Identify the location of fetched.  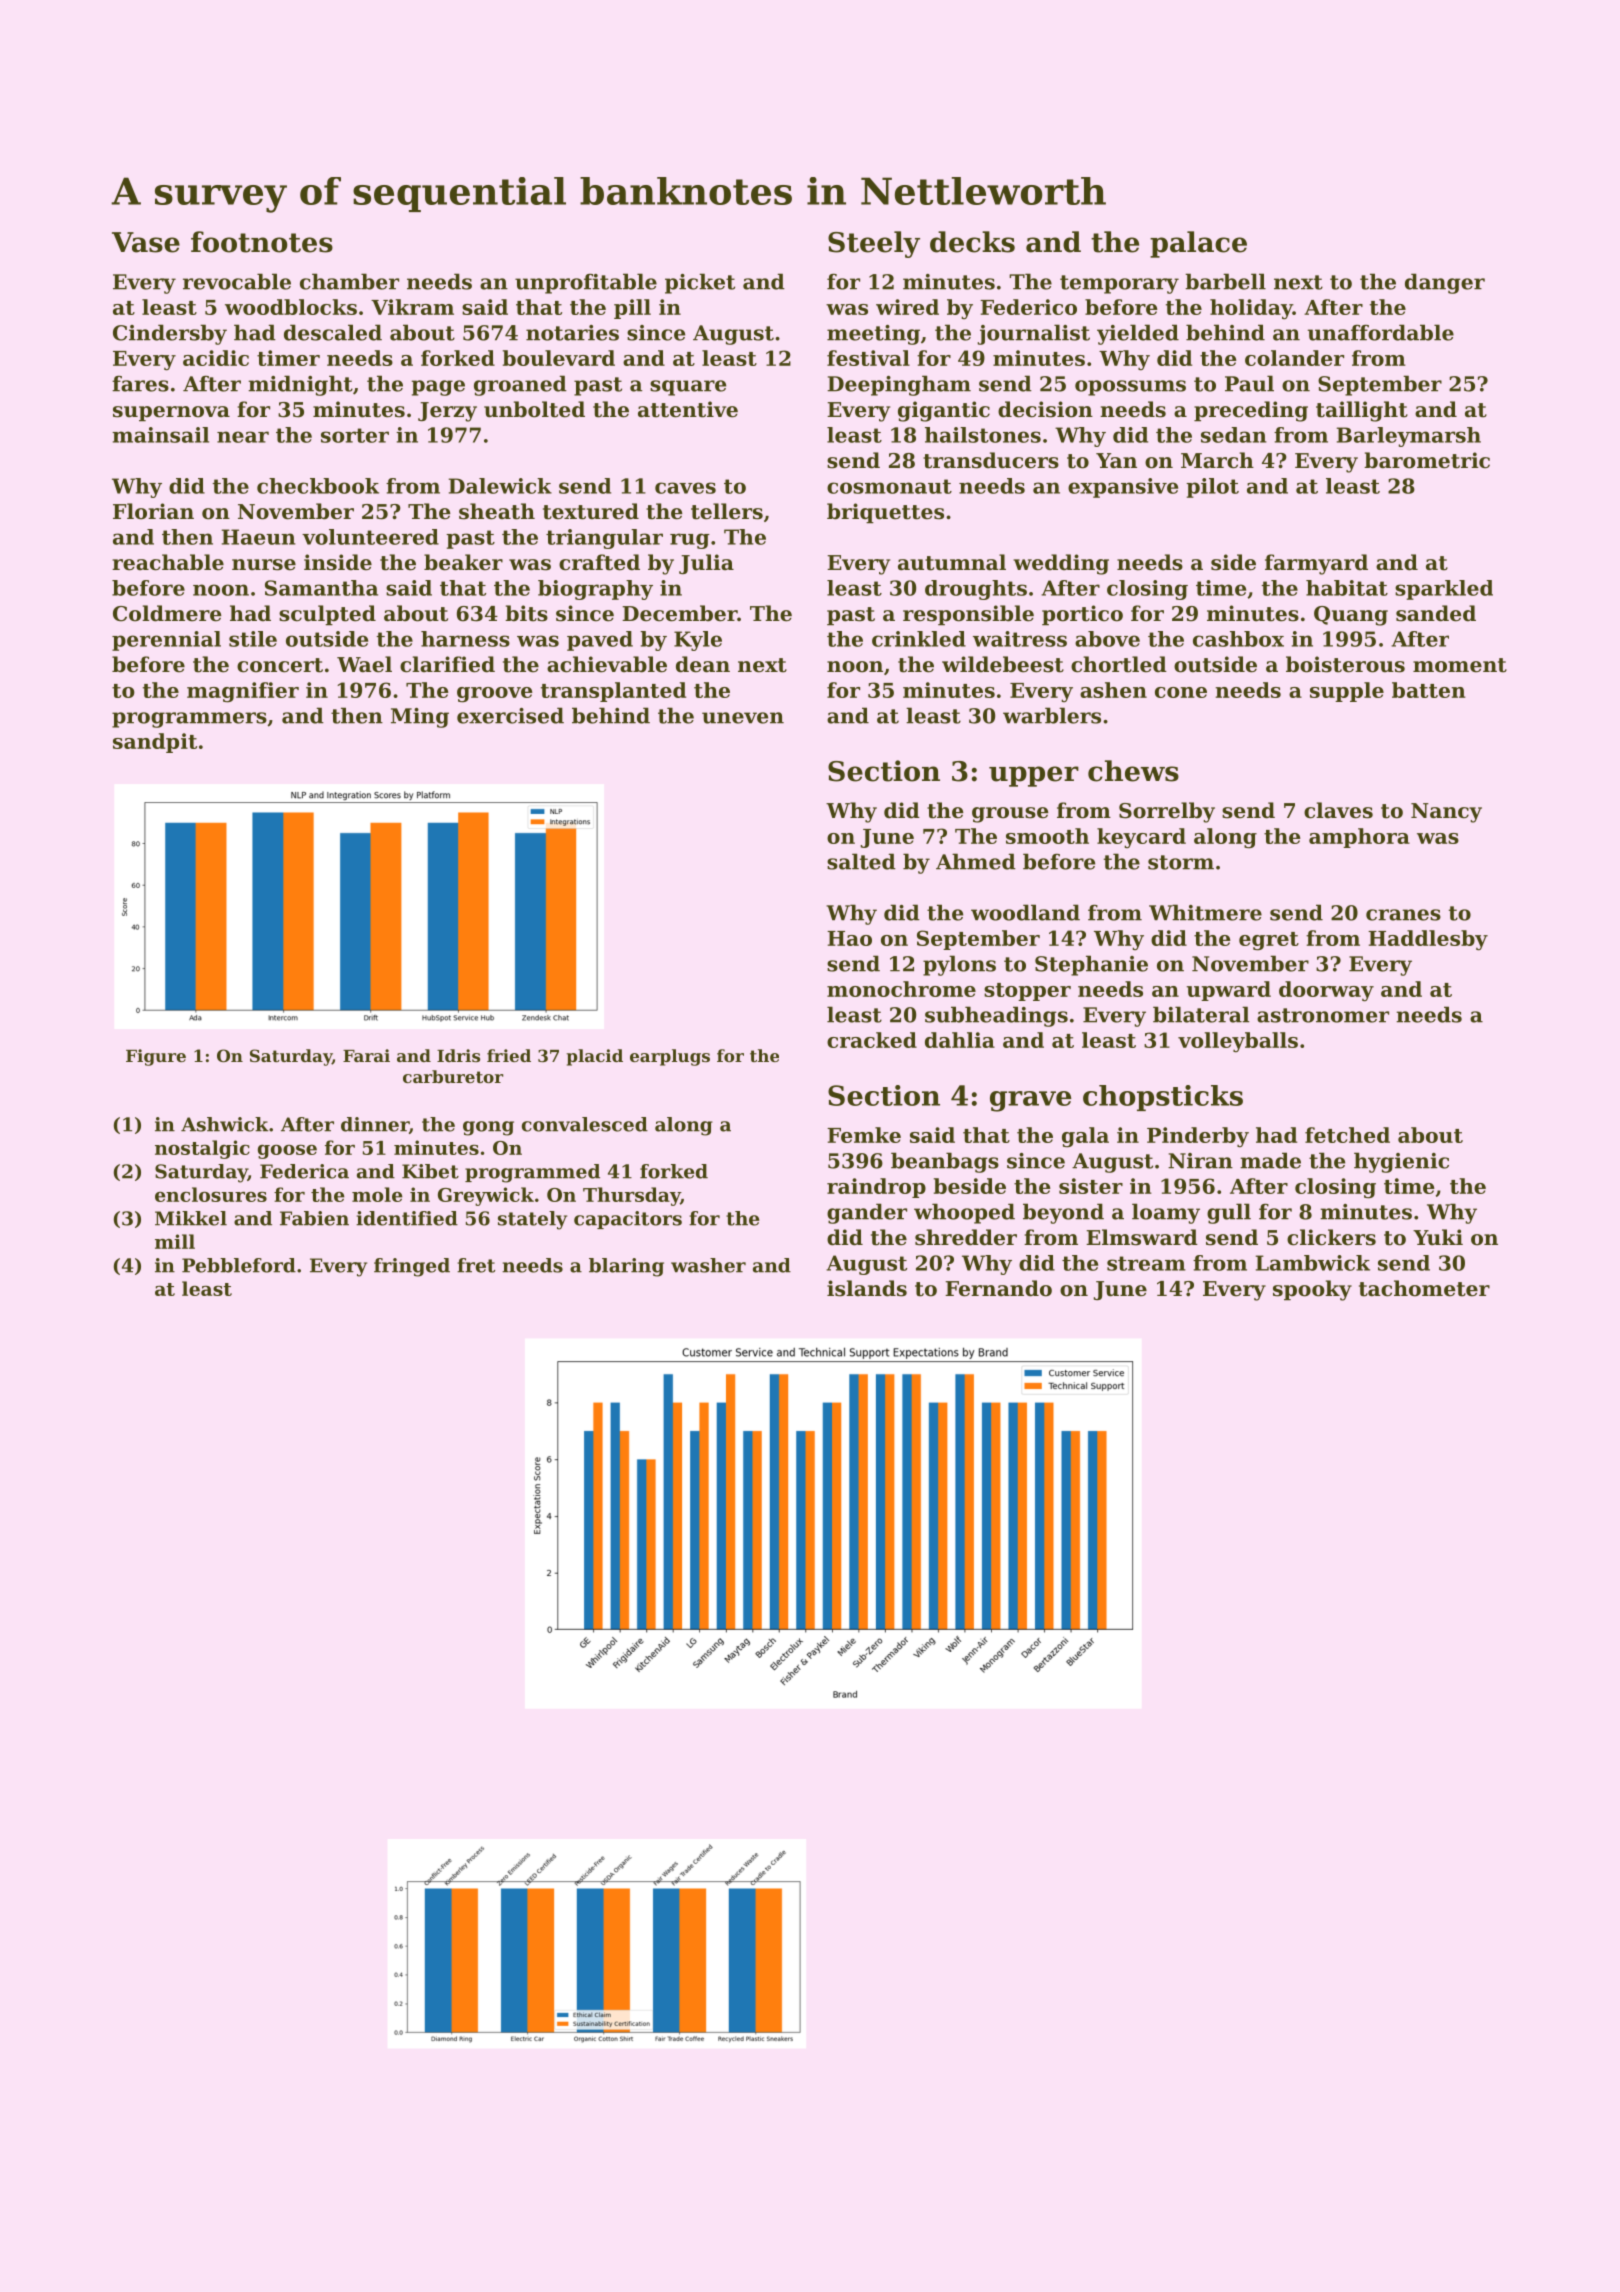
(1347, 1135).
